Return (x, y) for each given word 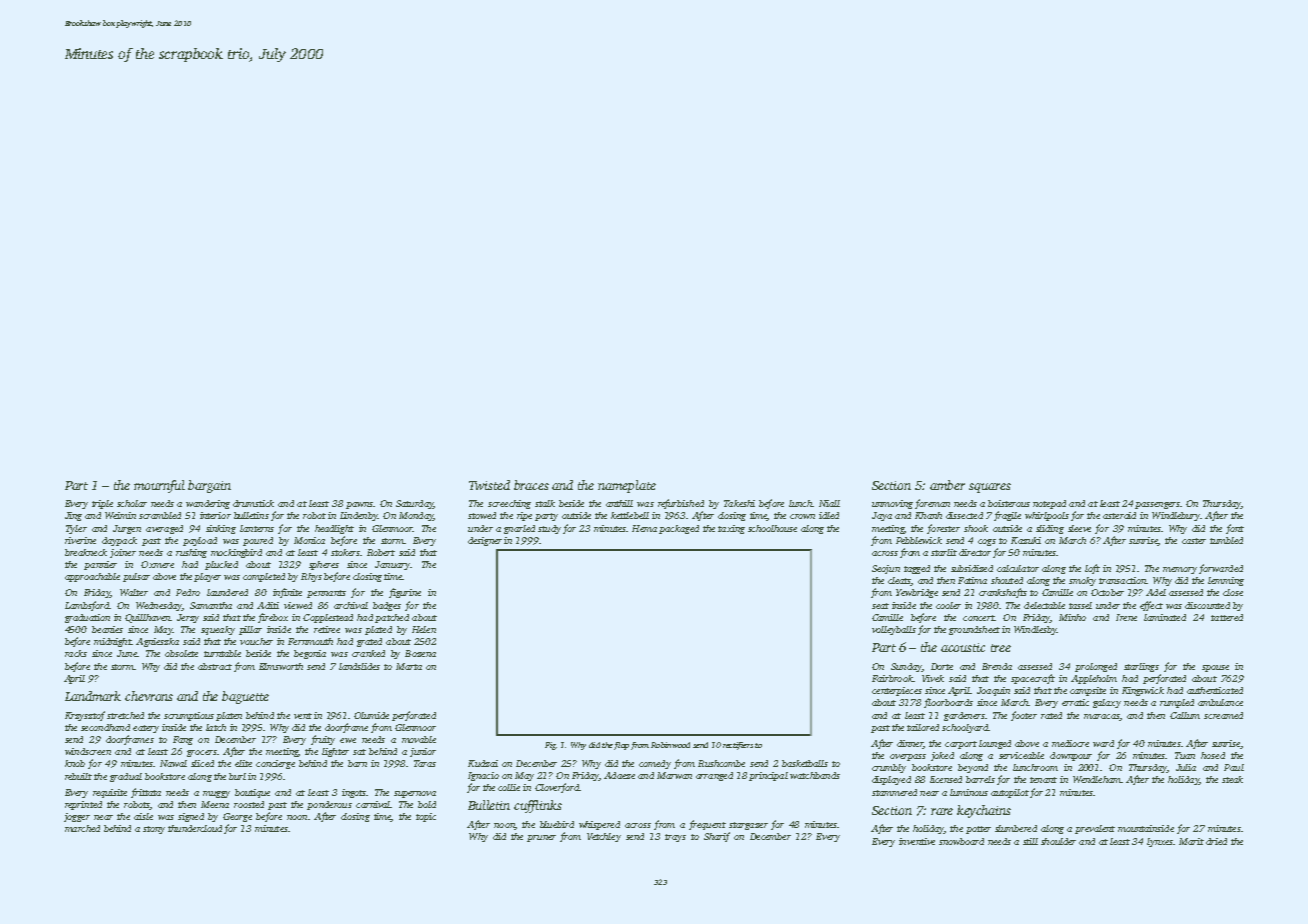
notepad (1049, 504)
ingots (354, 793)
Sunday (906, 667)
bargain (209, 486)
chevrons (149, 696)
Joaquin (993, 691)
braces (531, 485)
